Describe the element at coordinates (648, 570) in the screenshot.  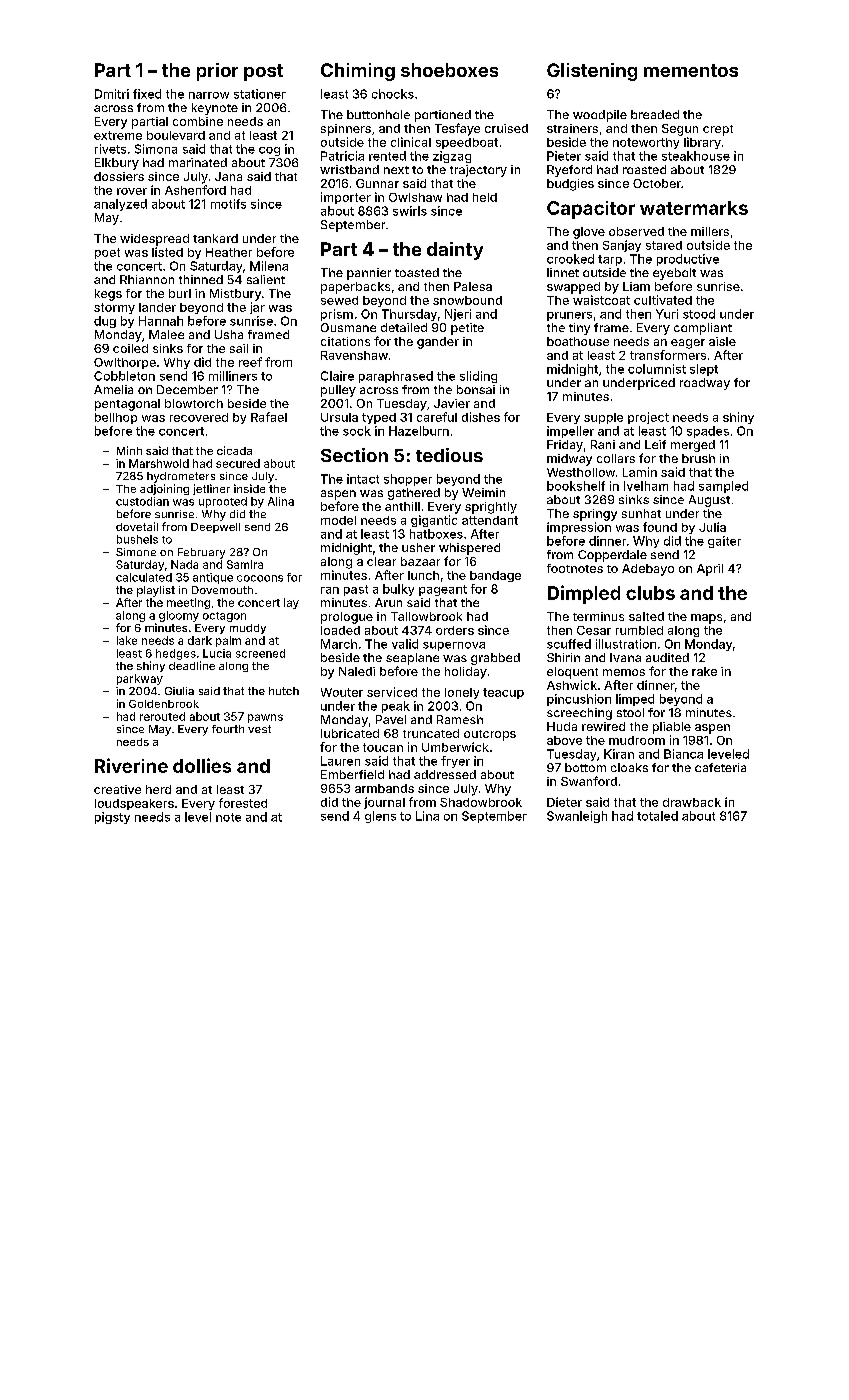
I see `Adebayo` at that location.
